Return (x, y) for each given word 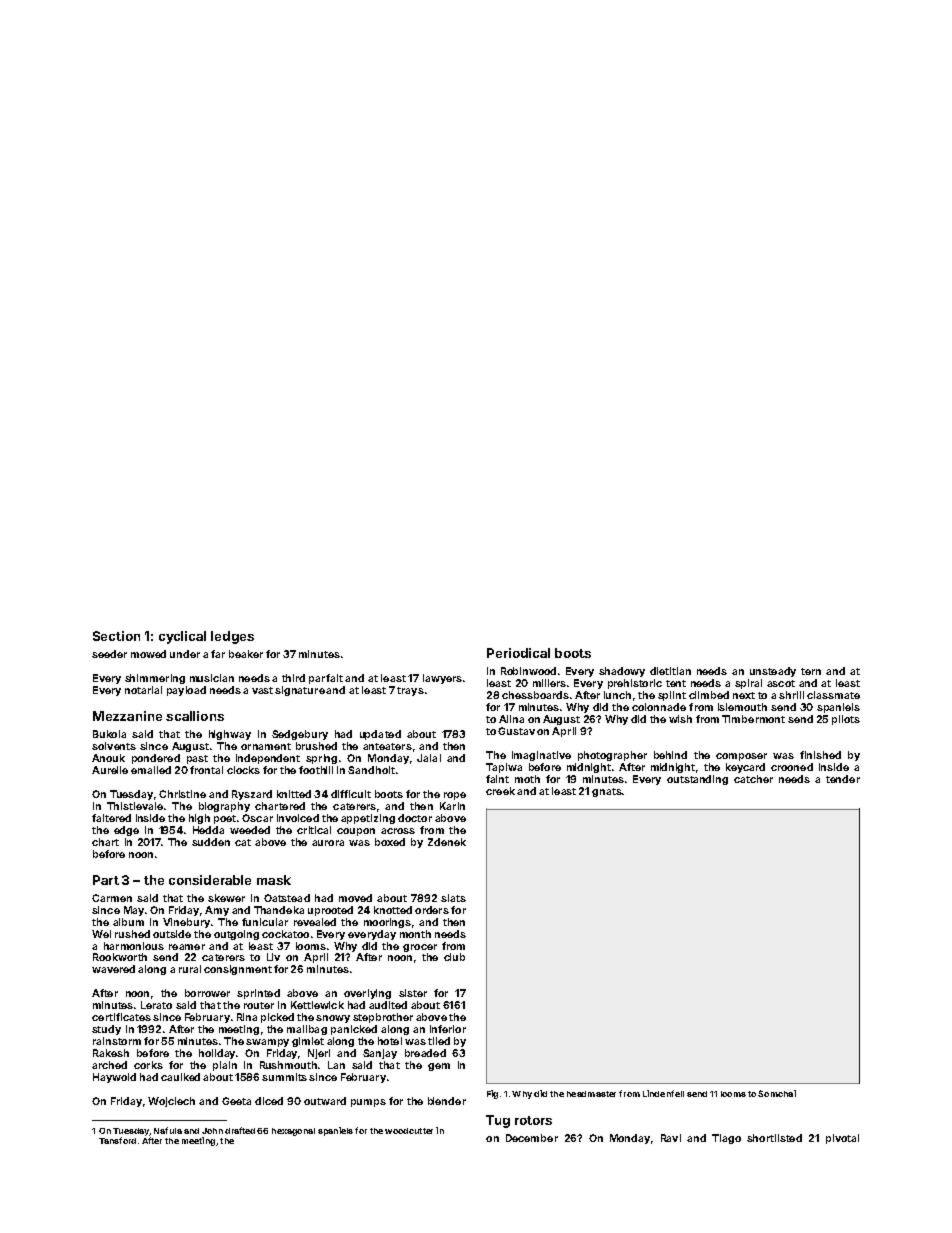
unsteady (773, 672)
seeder (109, 654)
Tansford (117, 1140)
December (532, 1138)
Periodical (518, 653)
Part (106, 880)
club (454, 957)
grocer (420, 948)
